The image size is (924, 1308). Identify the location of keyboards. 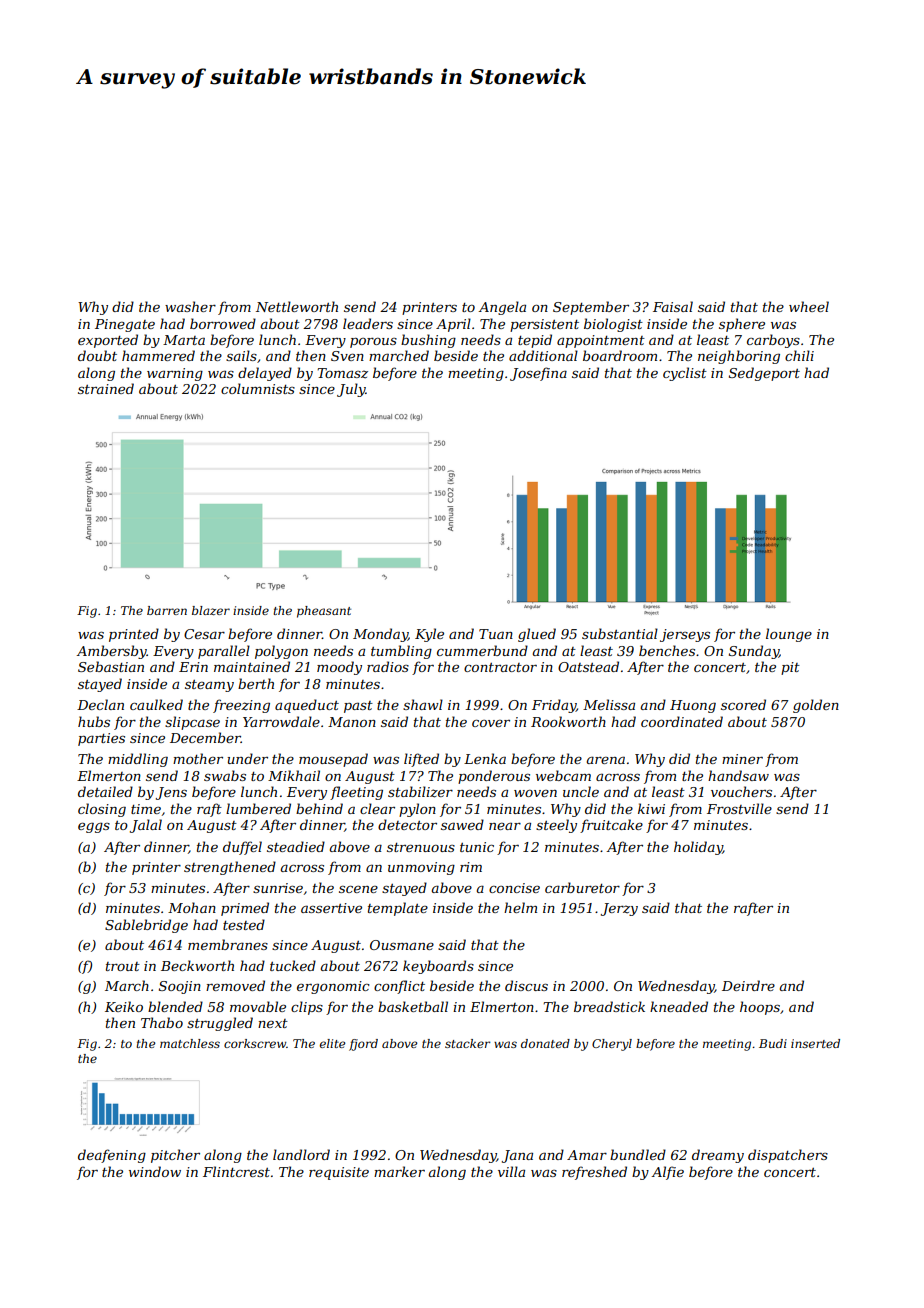
(438, 967).
